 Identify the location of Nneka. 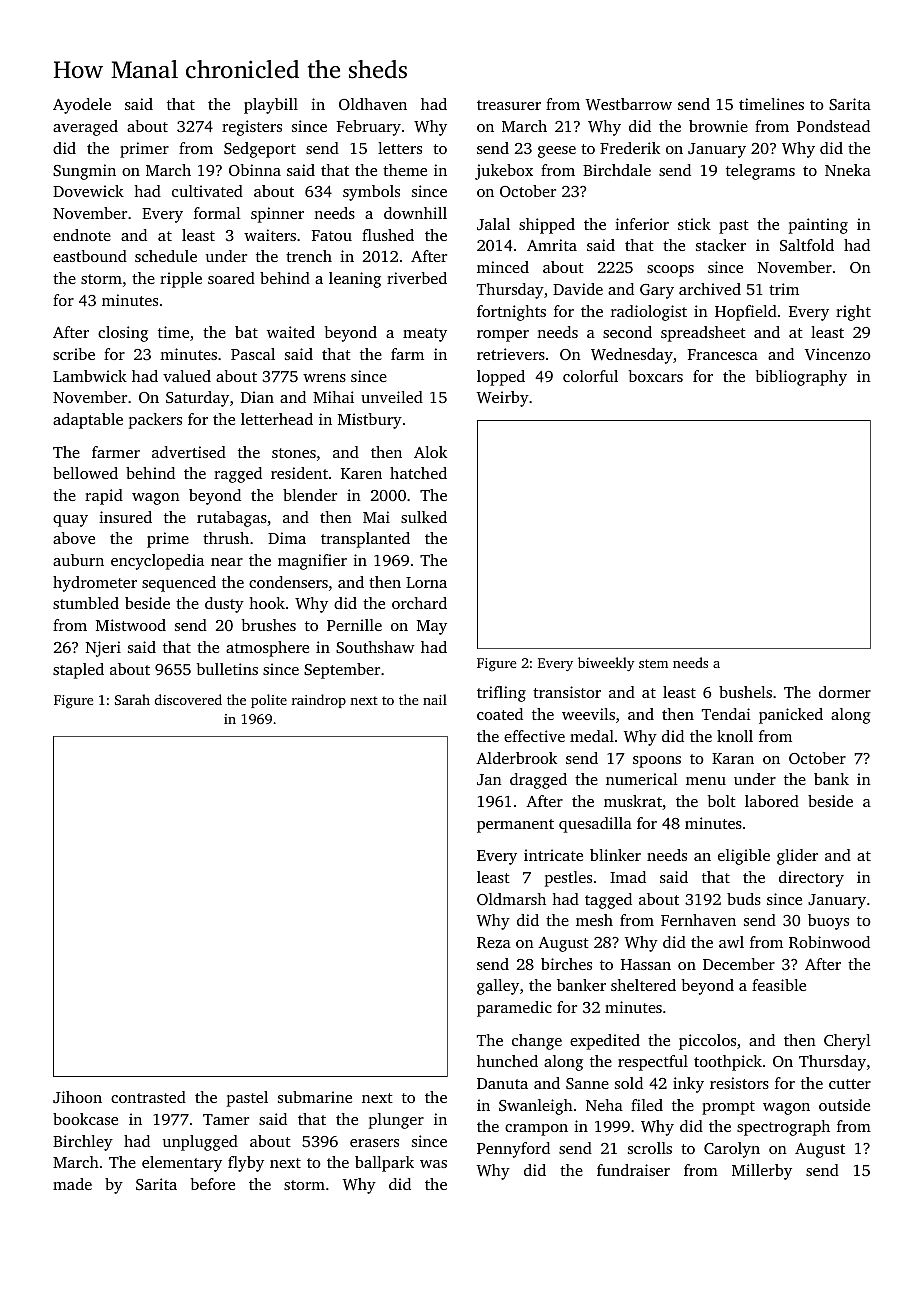
(848, 170).
